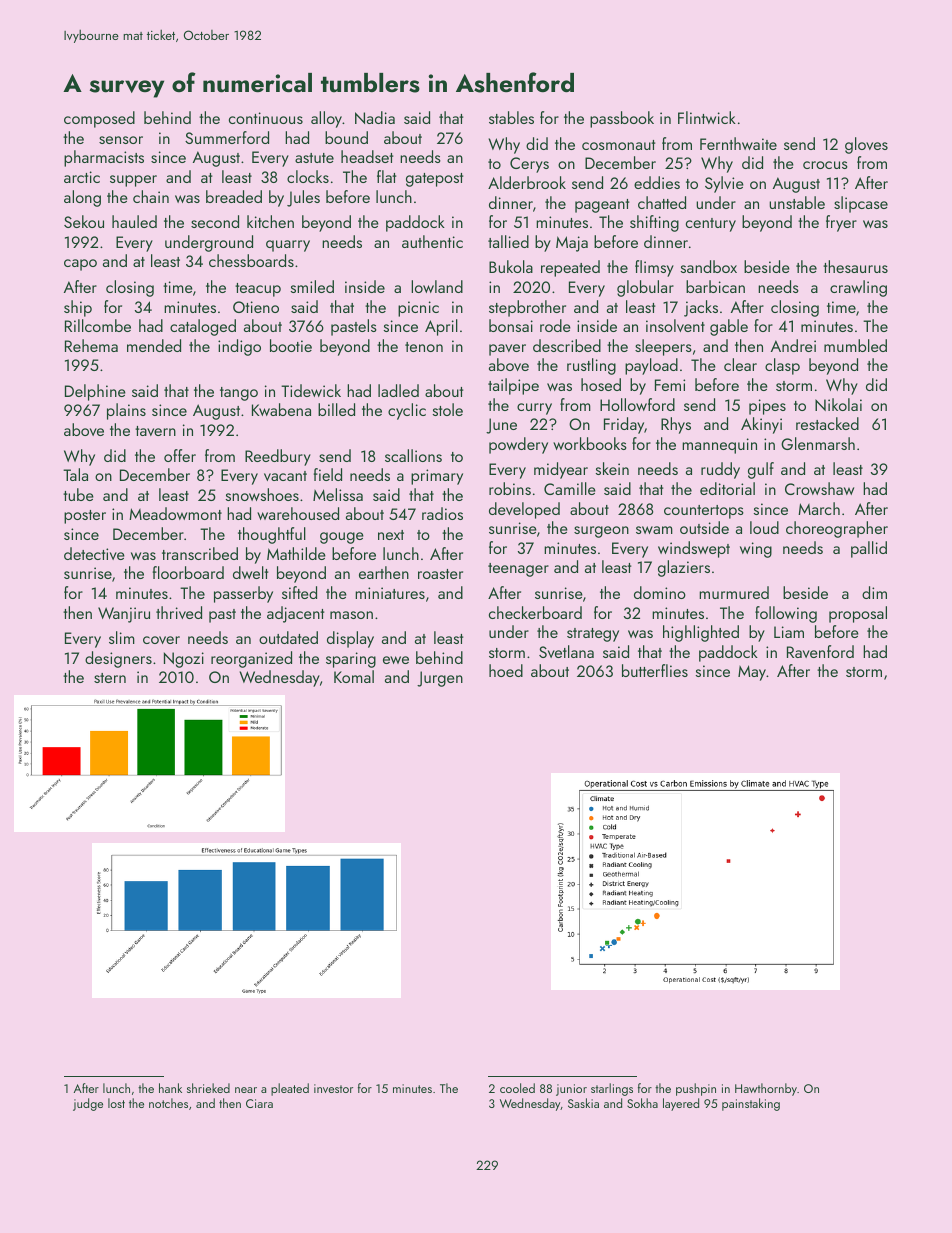  Describe the element at coordinates (311, 390) in the document. I see `Tidewick` at that location.
